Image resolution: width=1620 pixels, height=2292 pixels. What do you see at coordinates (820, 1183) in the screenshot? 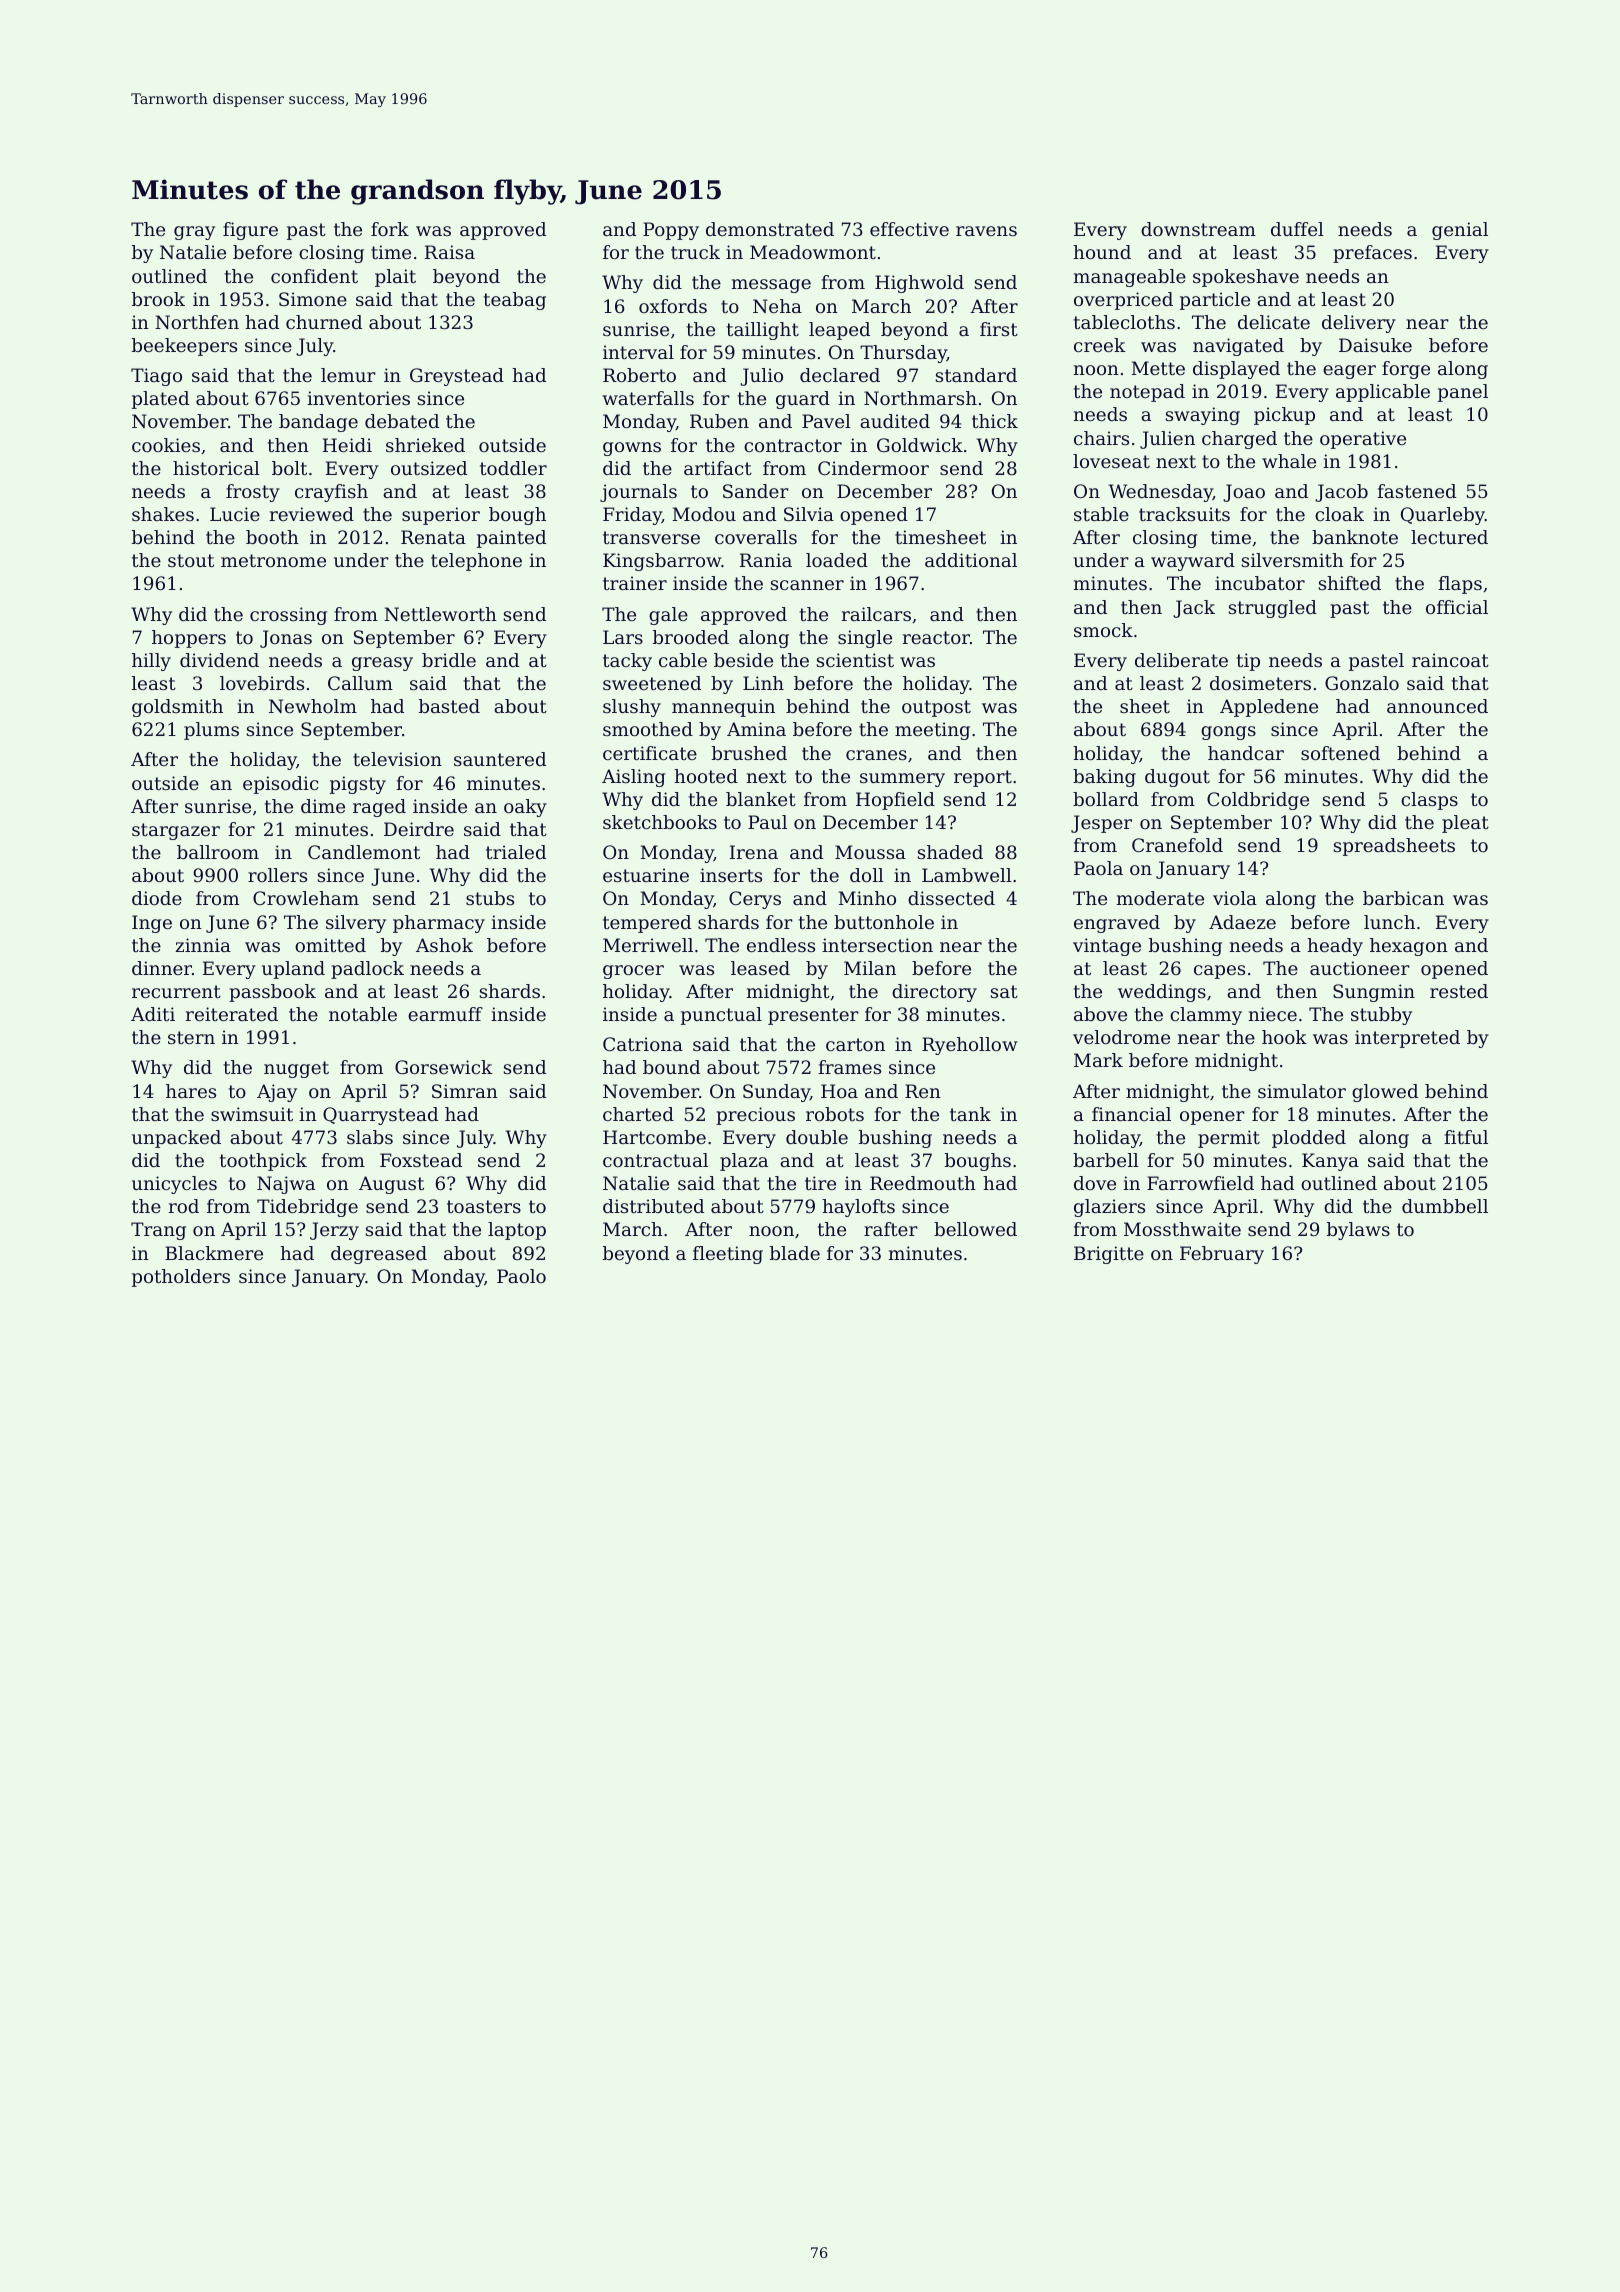
I see `tire` at bounding box center [820, 1183].
